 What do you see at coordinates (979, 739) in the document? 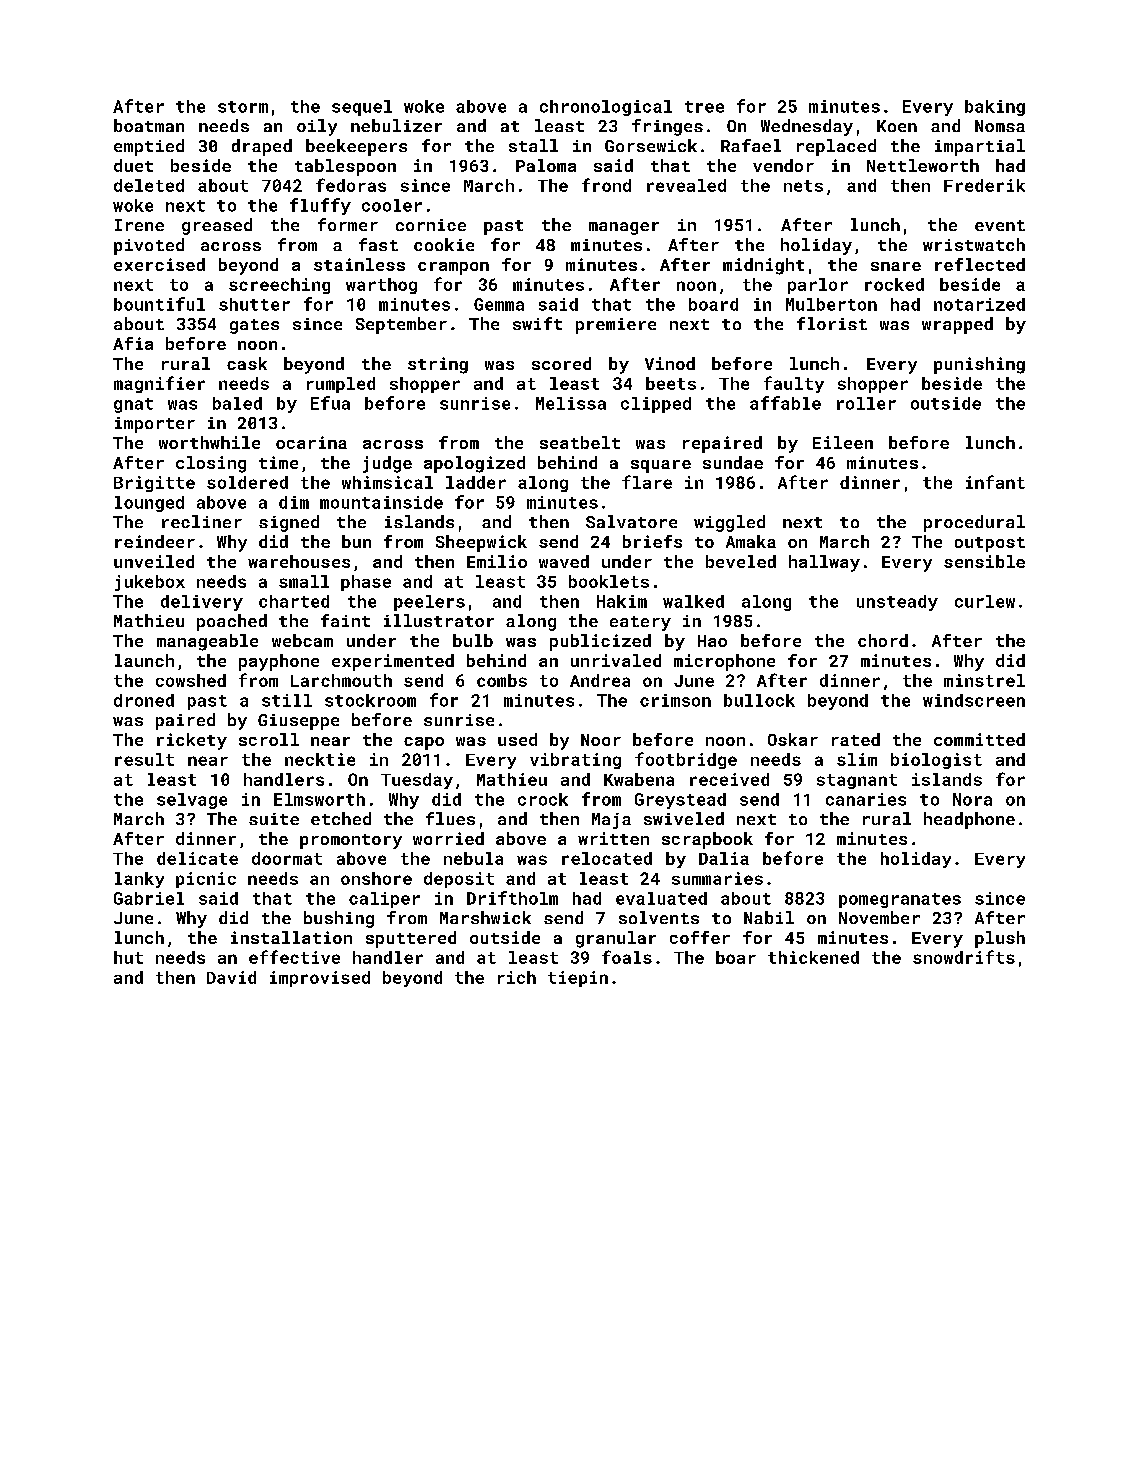
I see `committed` at bounding box center [979, 739].
